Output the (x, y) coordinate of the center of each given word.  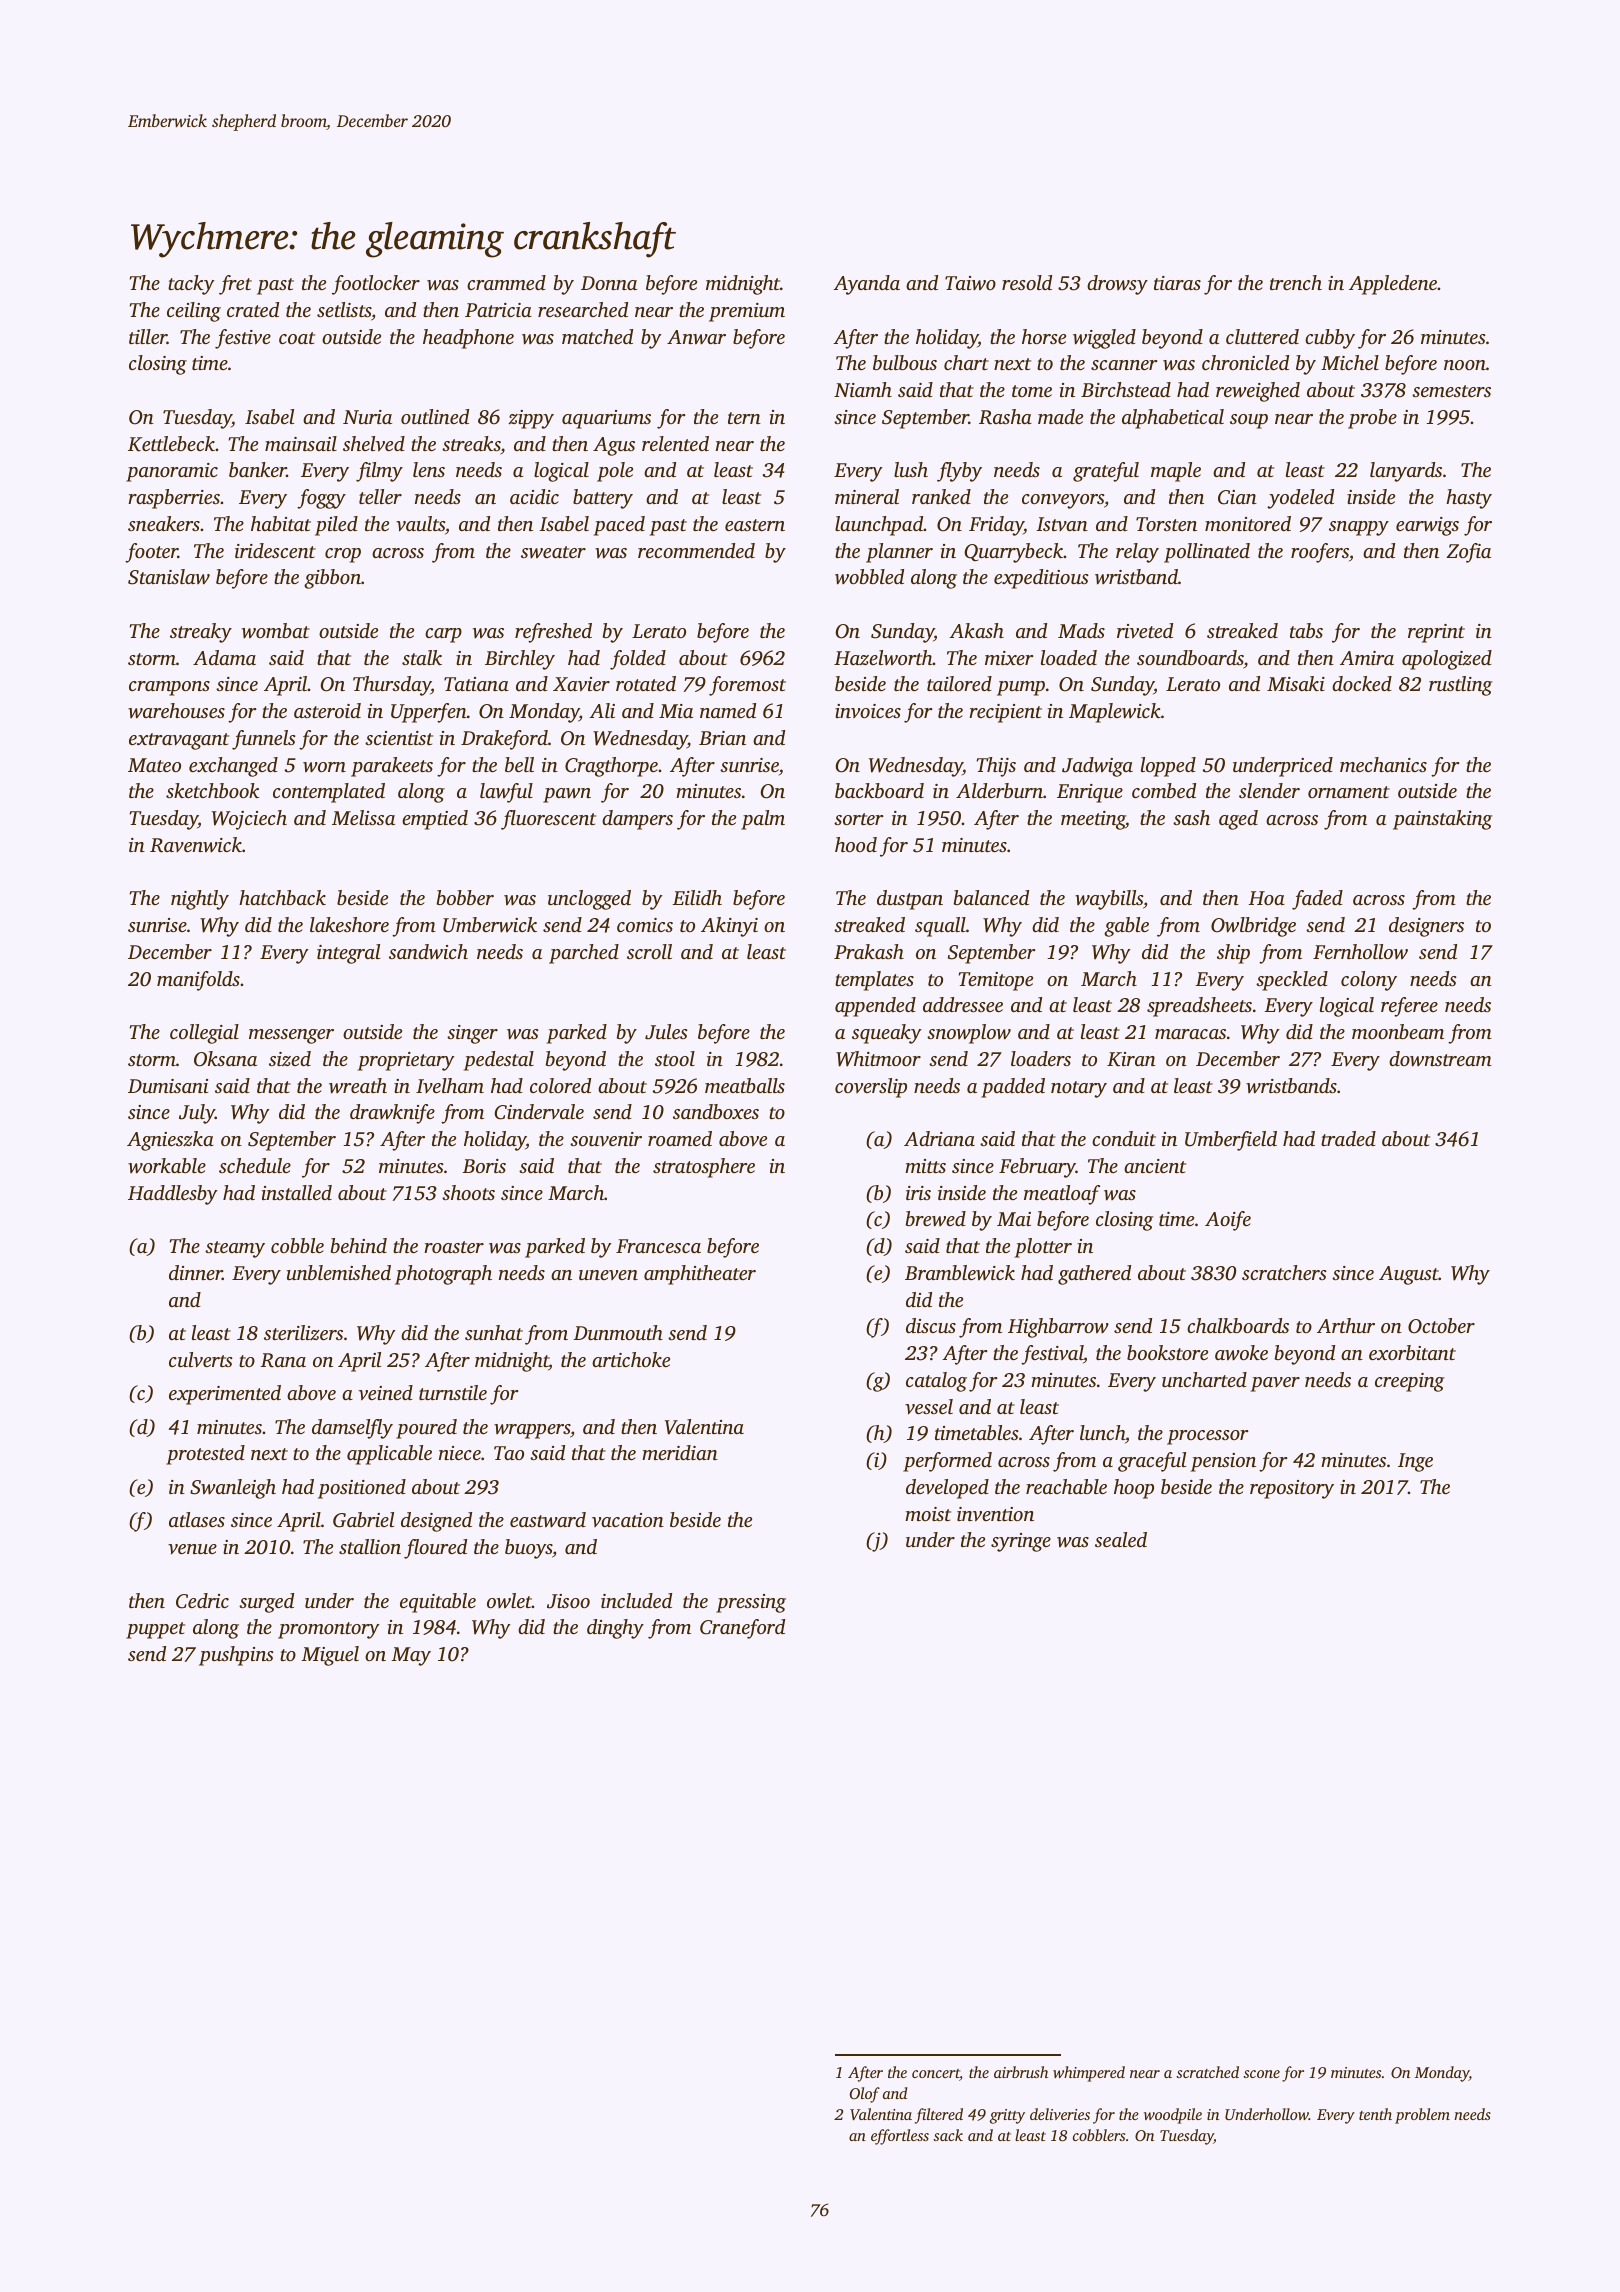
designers (1426, 927)
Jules (666, 1032)
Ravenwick (196, 845)
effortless (900, 2137)
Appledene (1393, 285)
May (411, 1656)
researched (583, 309)
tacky (191, 285)
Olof (865, 2095)
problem (1422, 2116)
